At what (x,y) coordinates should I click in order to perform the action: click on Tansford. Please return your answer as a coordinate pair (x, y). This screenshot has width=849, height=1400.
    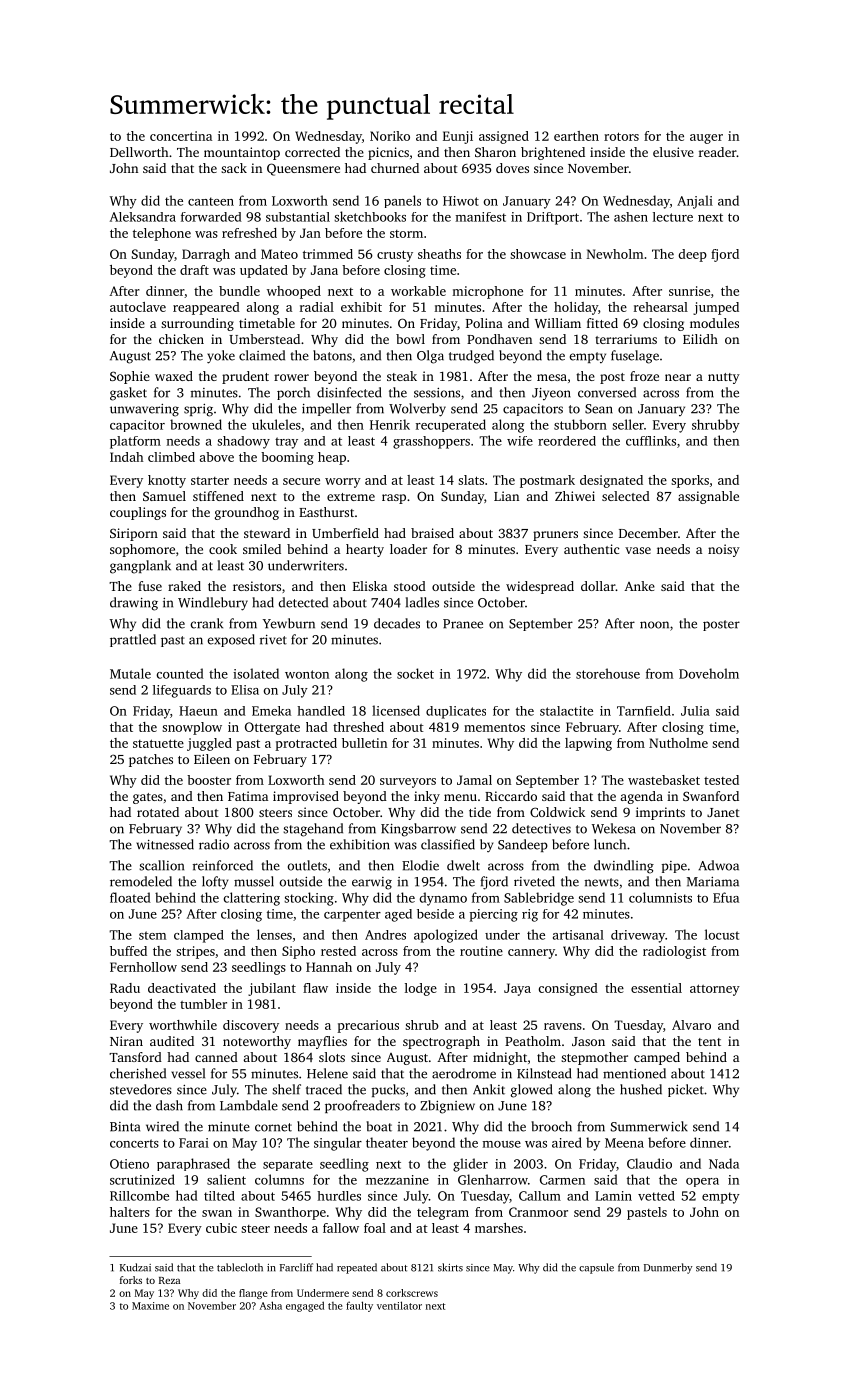
    Looking at the image, I should click on (135, 1057).
